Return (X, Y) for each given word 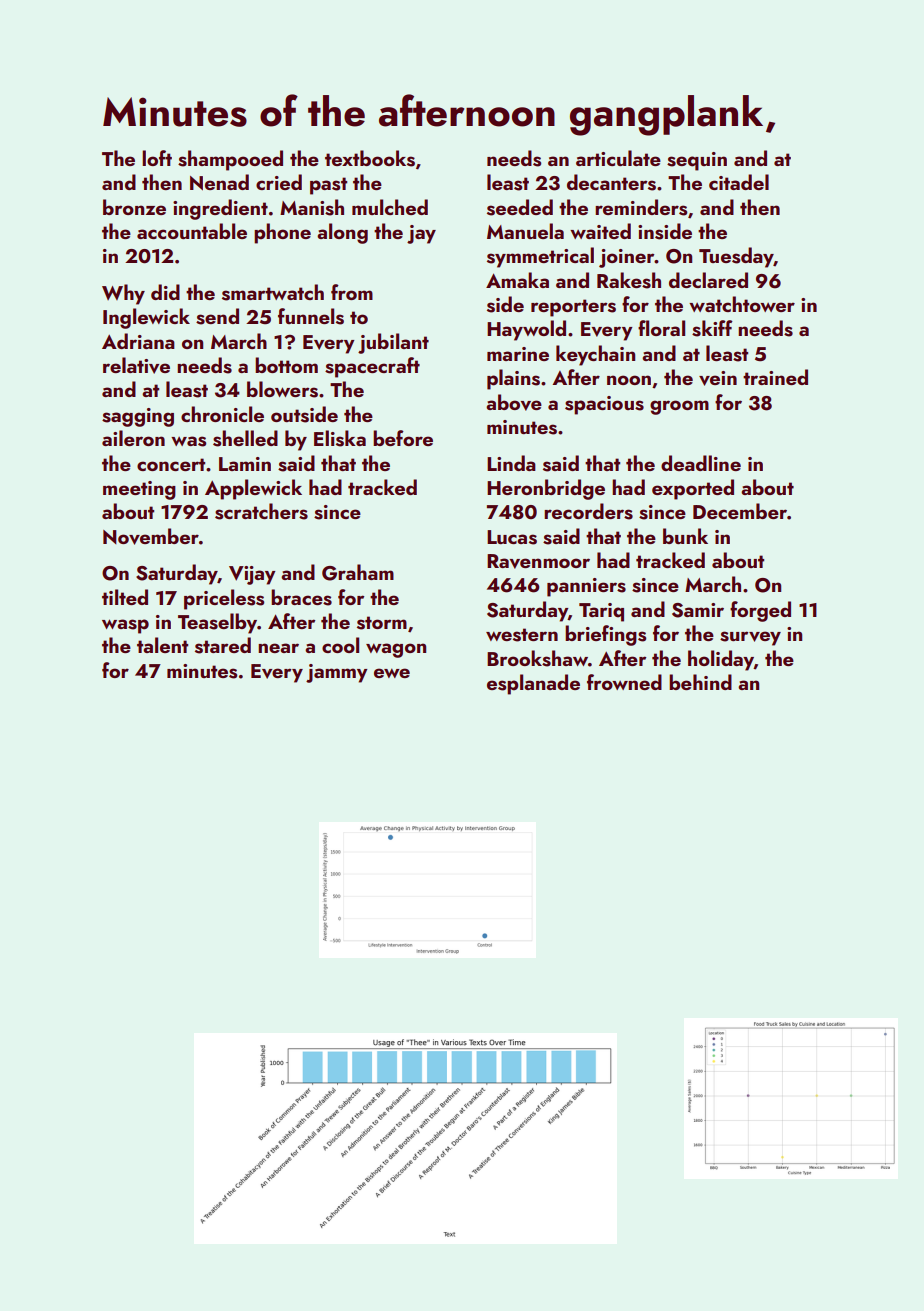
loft (157, 158)
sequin (697, 161)
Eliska (340, 438)
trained (775, 377)
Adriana (138, 341)
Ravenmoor (538, 561)
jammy (336, 673)
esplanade (533, 684)
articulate (618, 158)
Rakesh (629, 280)
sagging (138, 417)
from (352, 292)
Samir (698, 610)
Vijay (252, 575)
